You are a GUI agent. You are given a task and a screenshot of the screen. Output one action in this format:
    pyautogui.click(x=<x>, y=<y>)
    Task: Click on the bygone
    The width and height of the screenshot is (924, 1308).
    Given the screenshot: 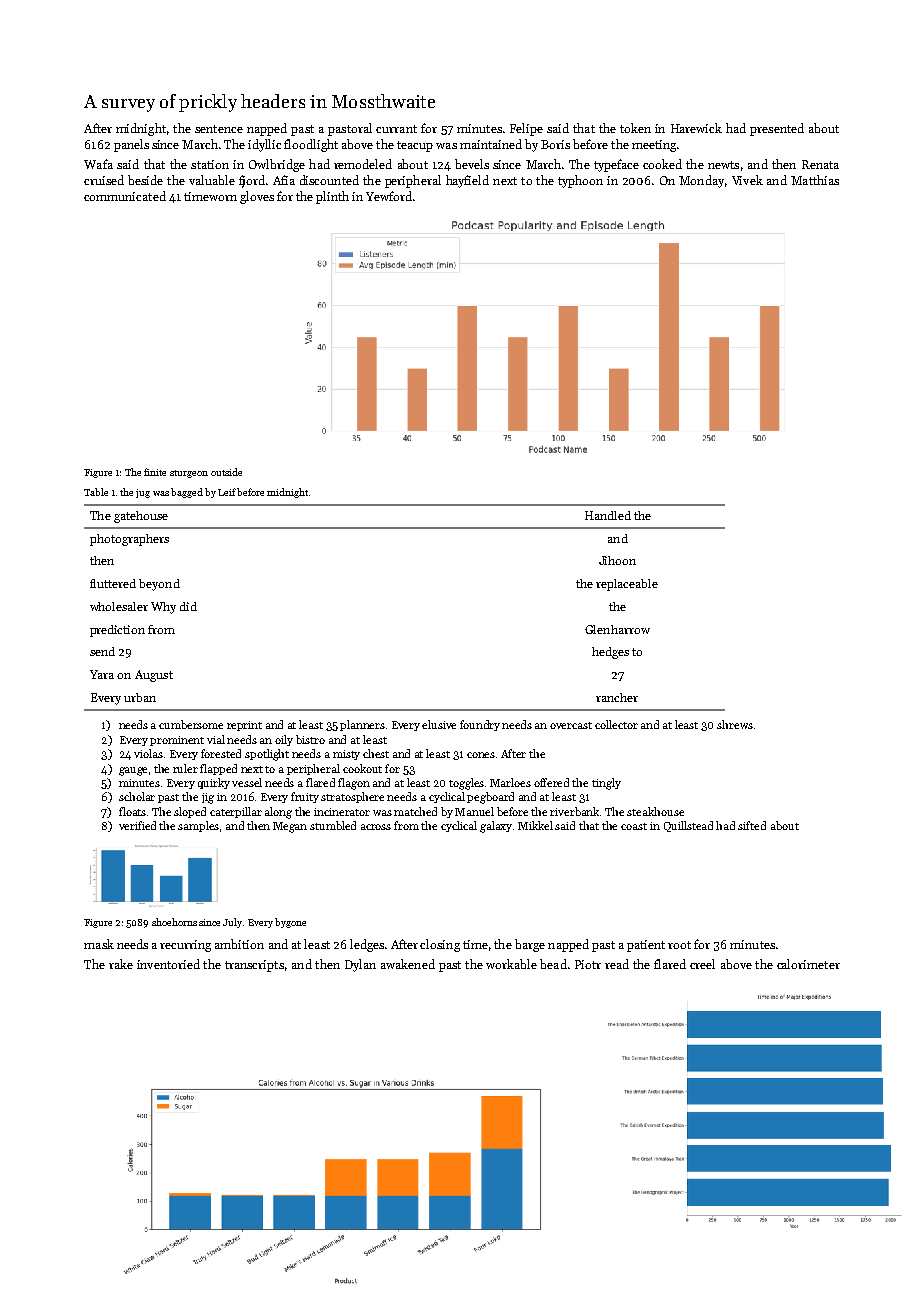 What is the action you would take?
    pyautogui.click(x=290, y=923)
